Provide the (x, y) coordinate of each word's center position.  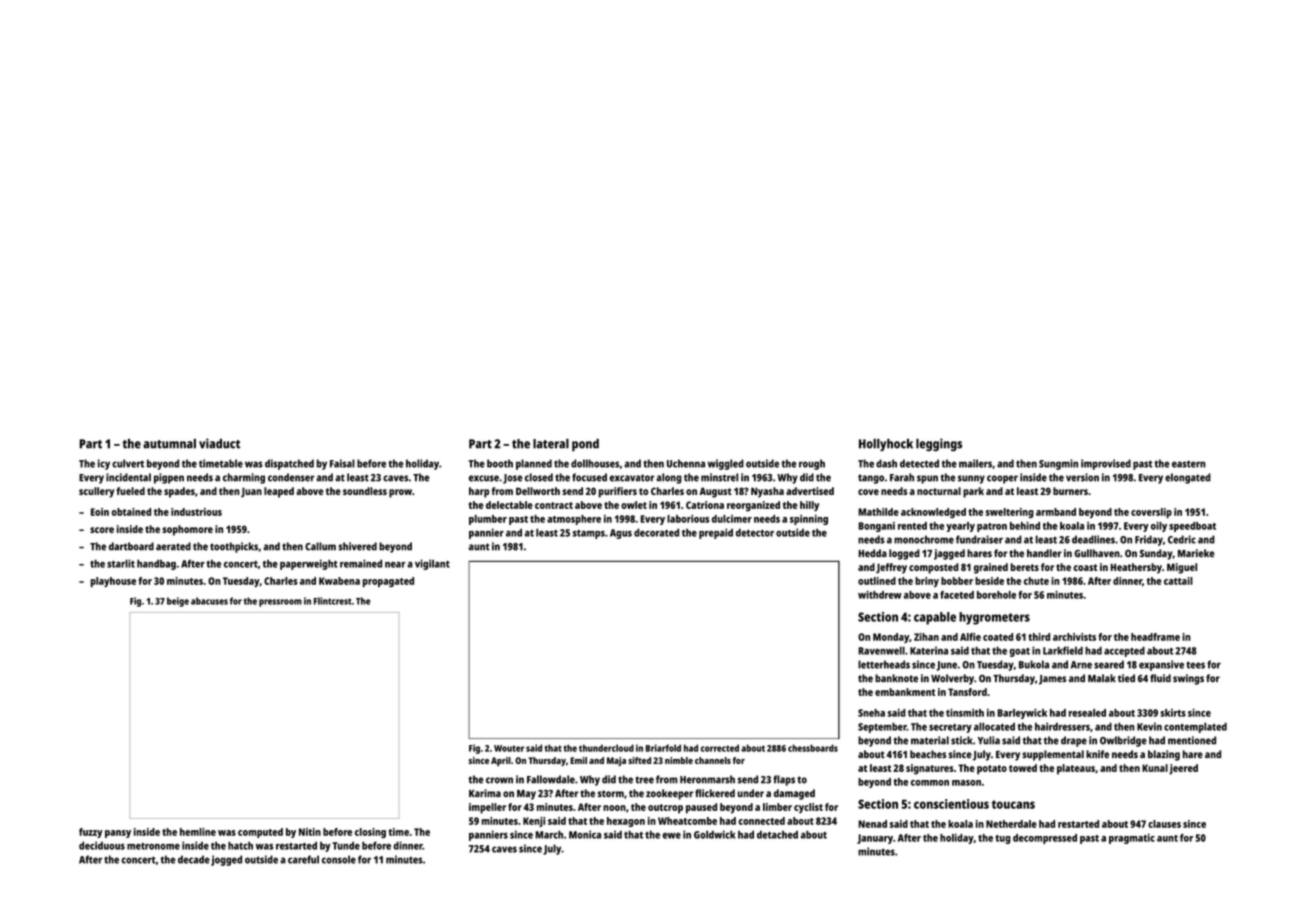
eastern (1189, 464)
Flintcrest (333, 601)
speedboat (1192, 527)
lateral (551, 444)
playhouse (113, 582)
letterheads (884, 664)
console (339, 859)
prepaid (716, 533)
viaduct (219, 443)
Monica (585, 834)
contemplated (1195, 727)
